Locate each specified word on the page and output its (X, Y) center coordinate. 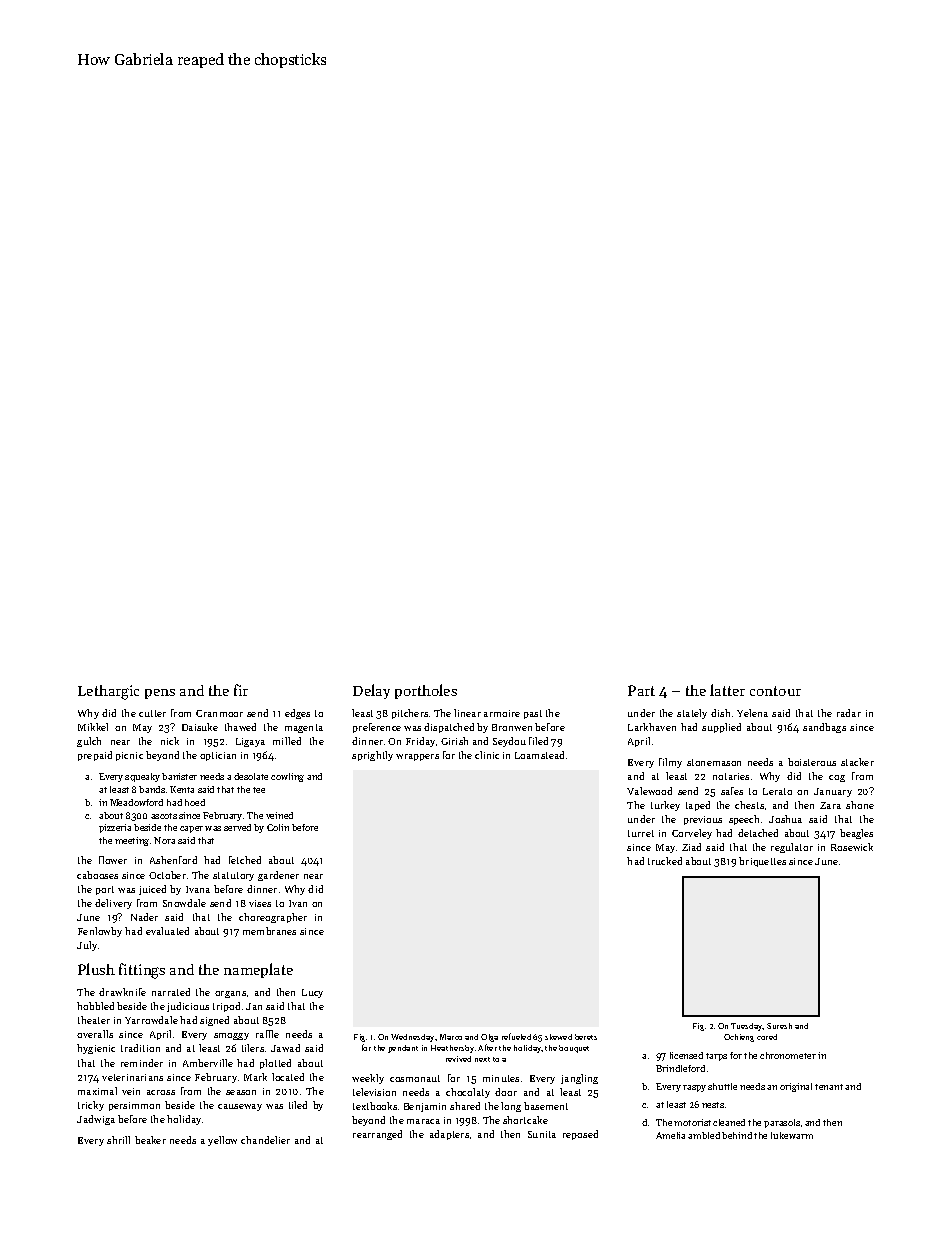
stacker (857, 762)
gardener (278, 876)
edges (297, 714)
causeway (240, 1107)
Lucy (312, 993)
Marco (451, 1037)
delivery (113, 904)
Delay (371, 691)
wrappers (417, 757)
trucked (665, 861)
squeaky (142, 777)
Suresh (779, 1026)
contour (775, 691)
